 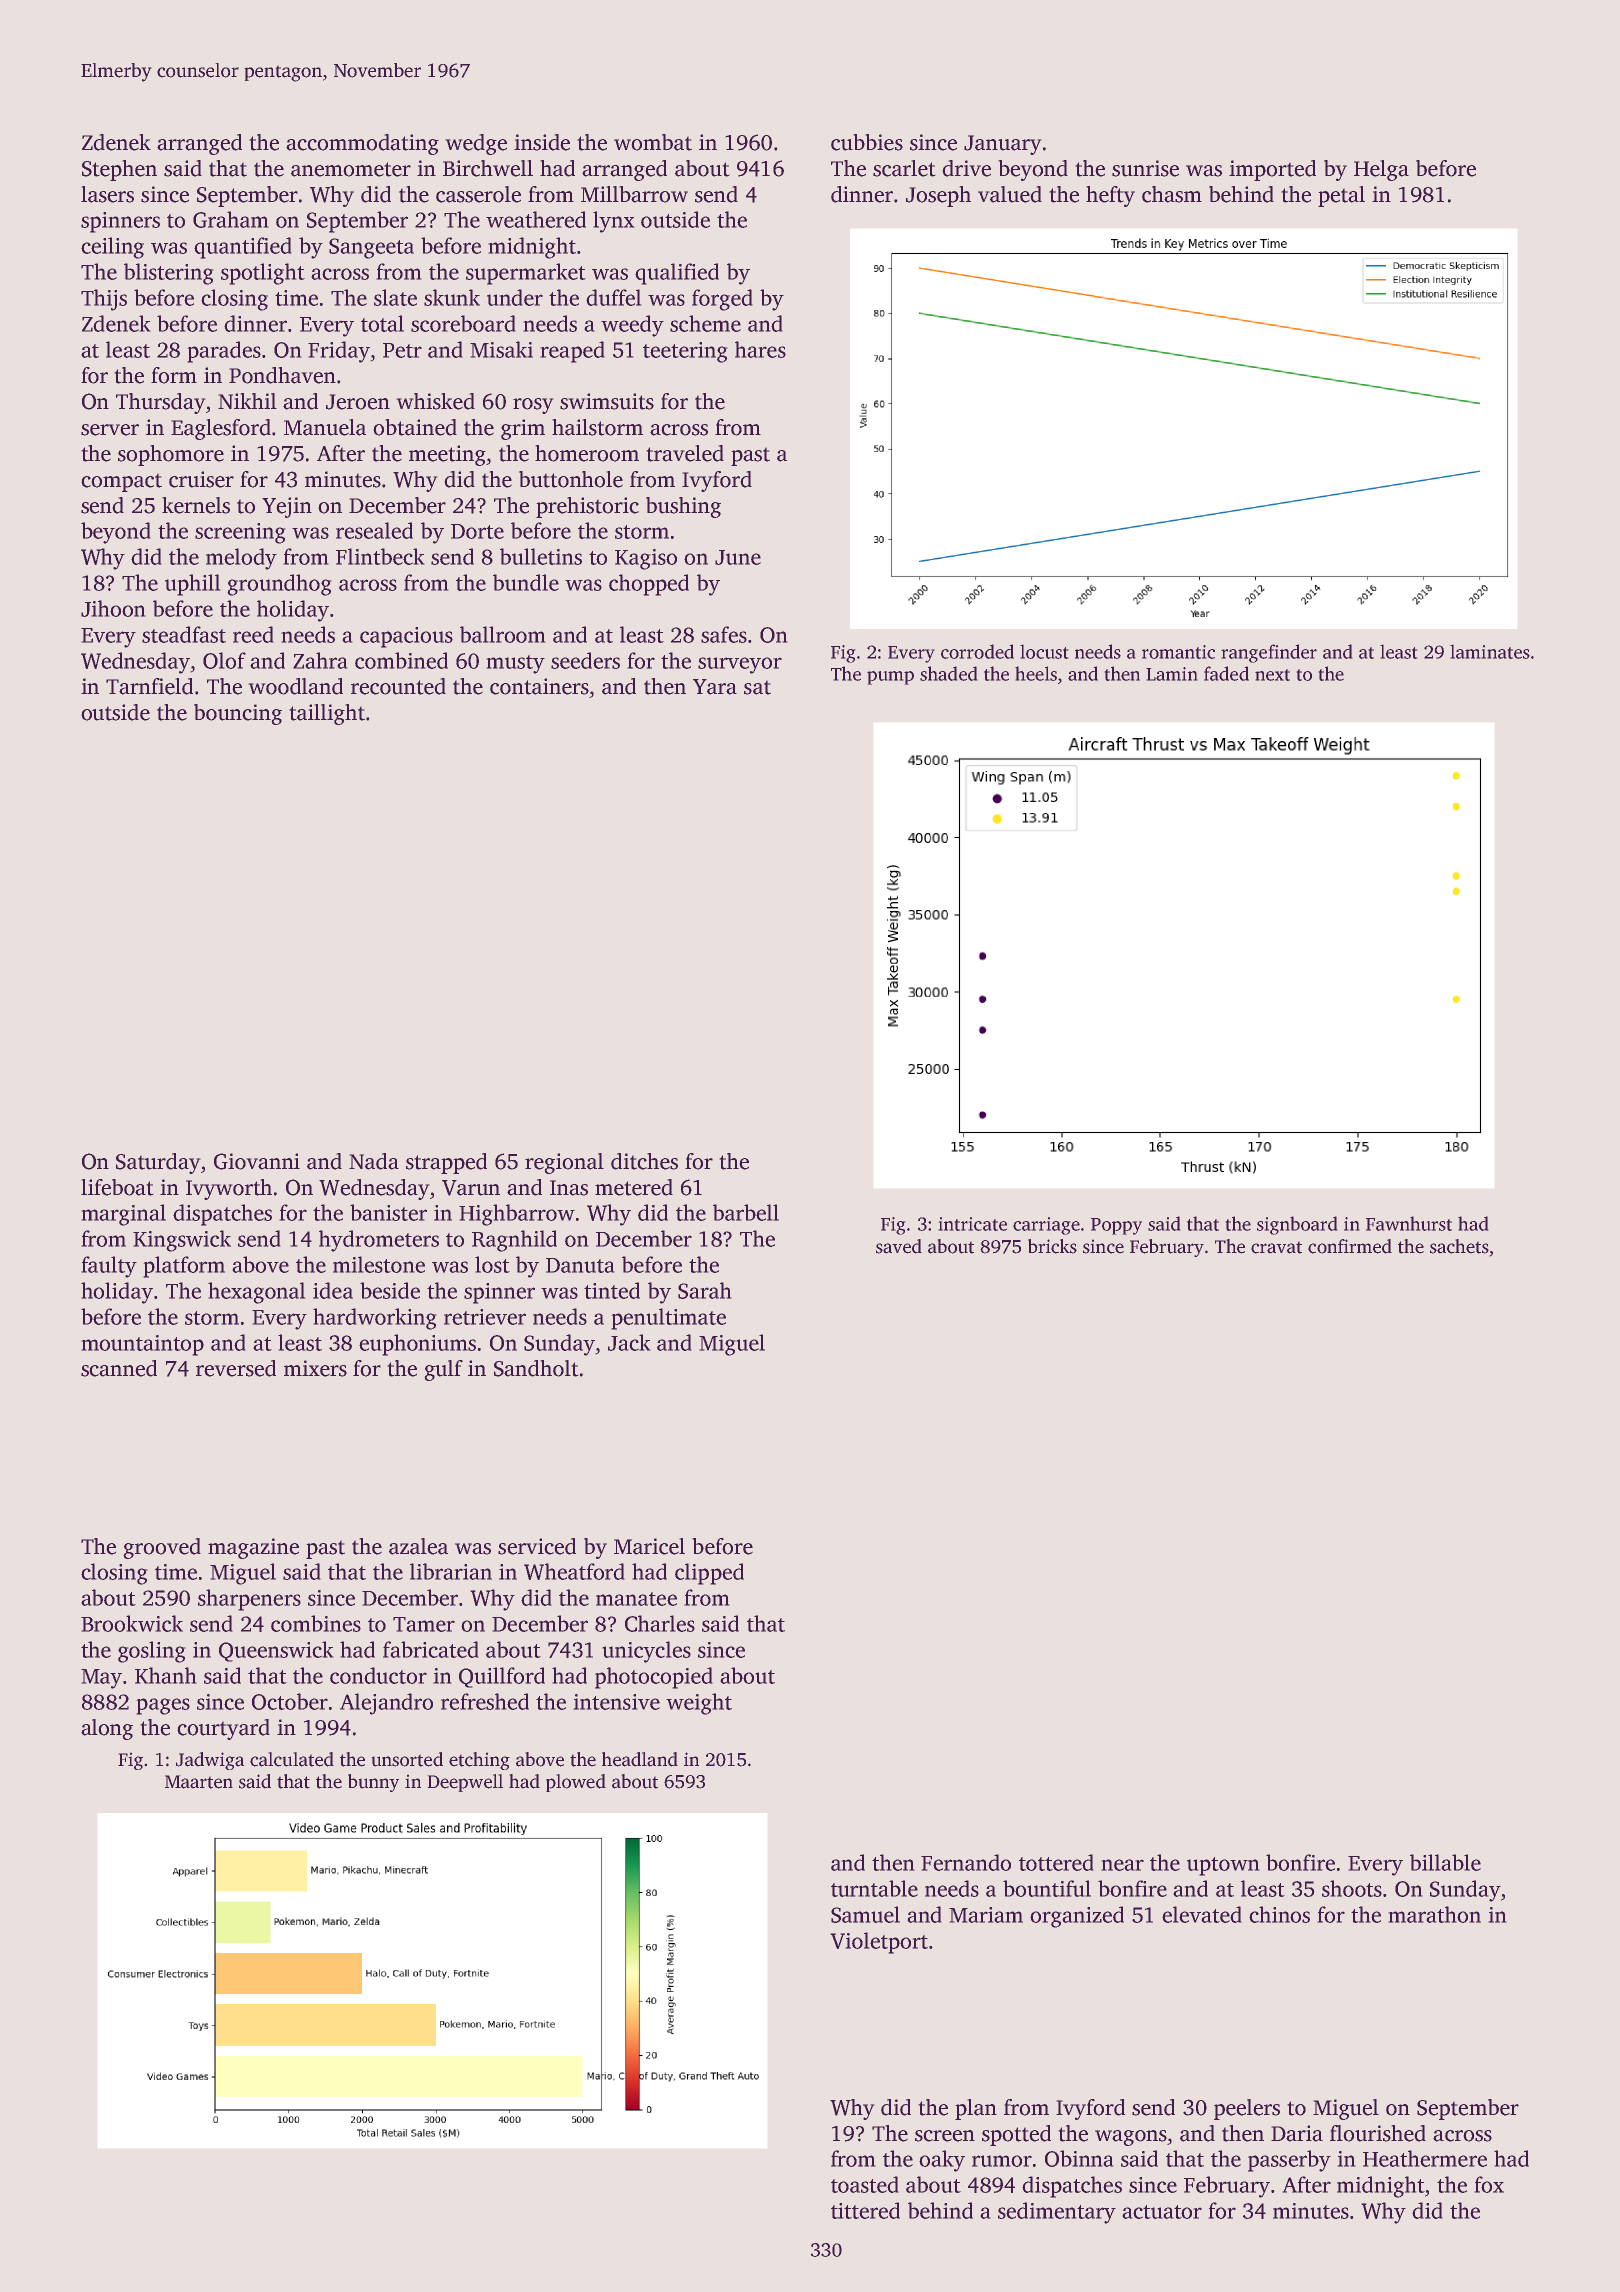 I want to click on wedge, so click(x=476, y=144).
